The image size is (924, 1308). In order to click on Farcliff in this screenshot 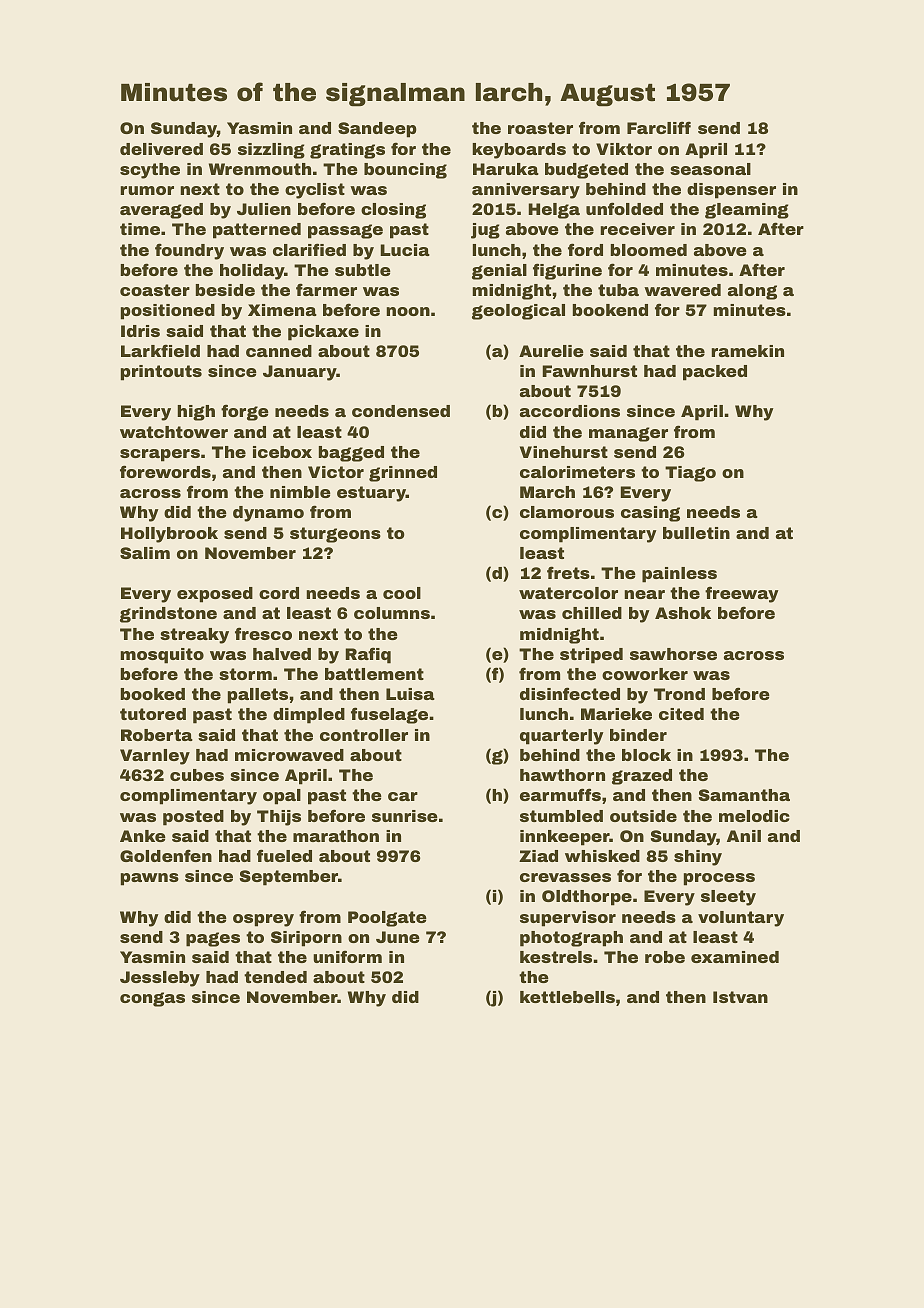, I will do `click(659, 127)`.
